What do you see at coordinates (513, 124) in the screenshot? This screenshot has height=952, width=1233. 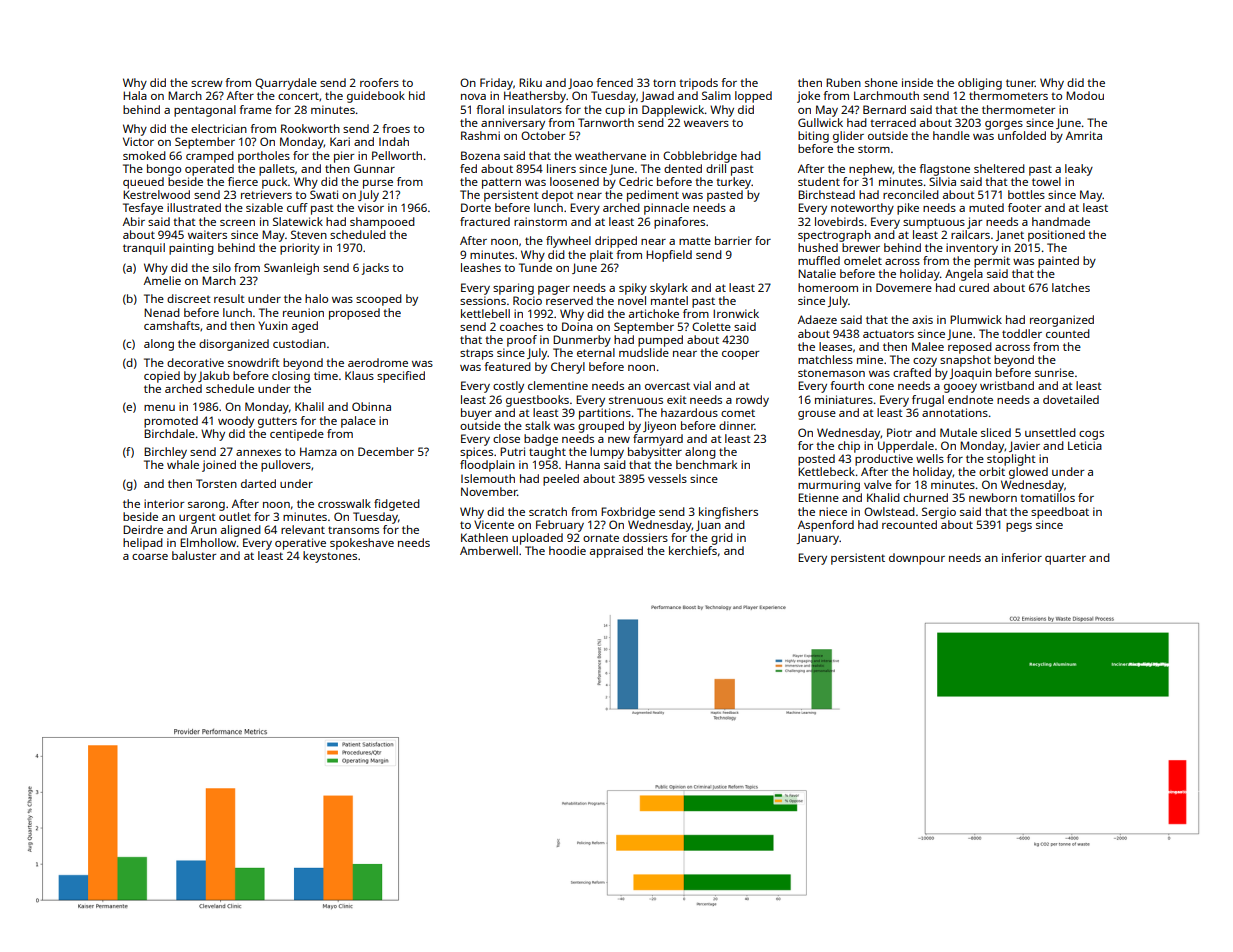 I see `anniversary` at bounding box center [513, 124].
